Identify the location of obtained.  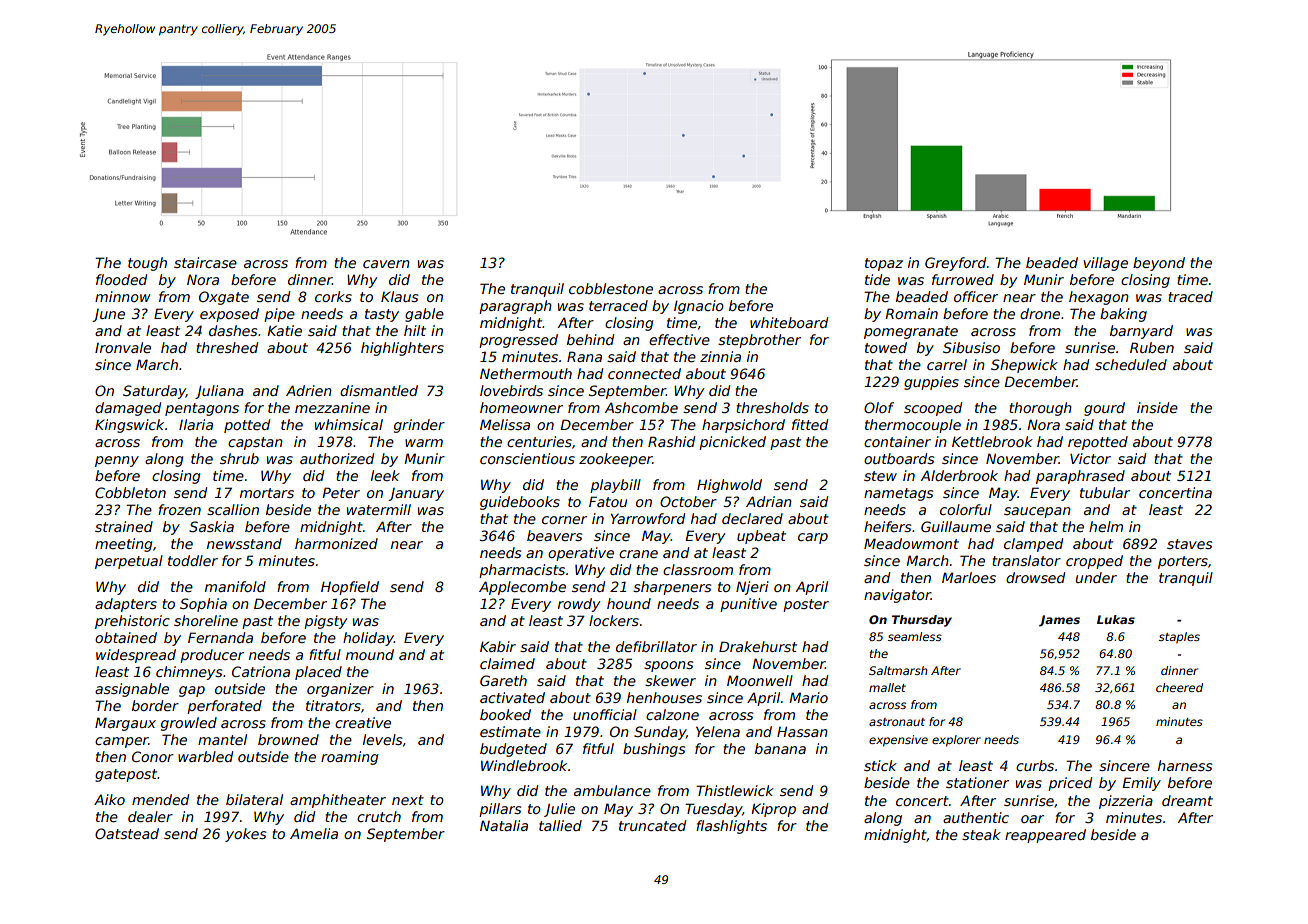
(126, 637).
